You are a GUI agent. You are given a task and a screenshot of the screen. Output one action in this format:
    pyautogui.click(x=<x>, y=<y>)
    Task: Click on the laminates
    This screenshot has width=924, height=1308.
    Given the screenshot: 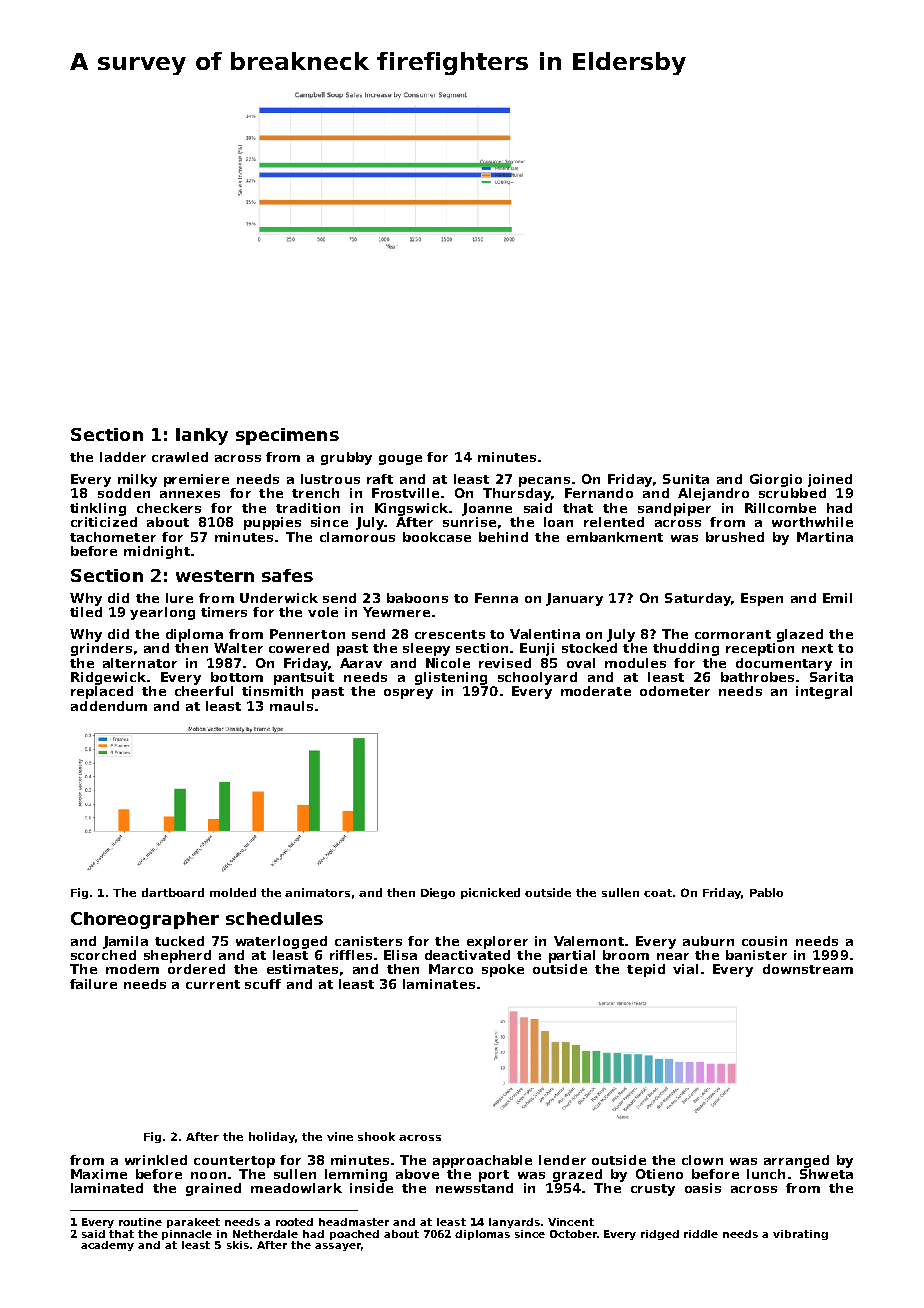 What is the action you would take?
    pyautogui.click(x=439, y=984)
